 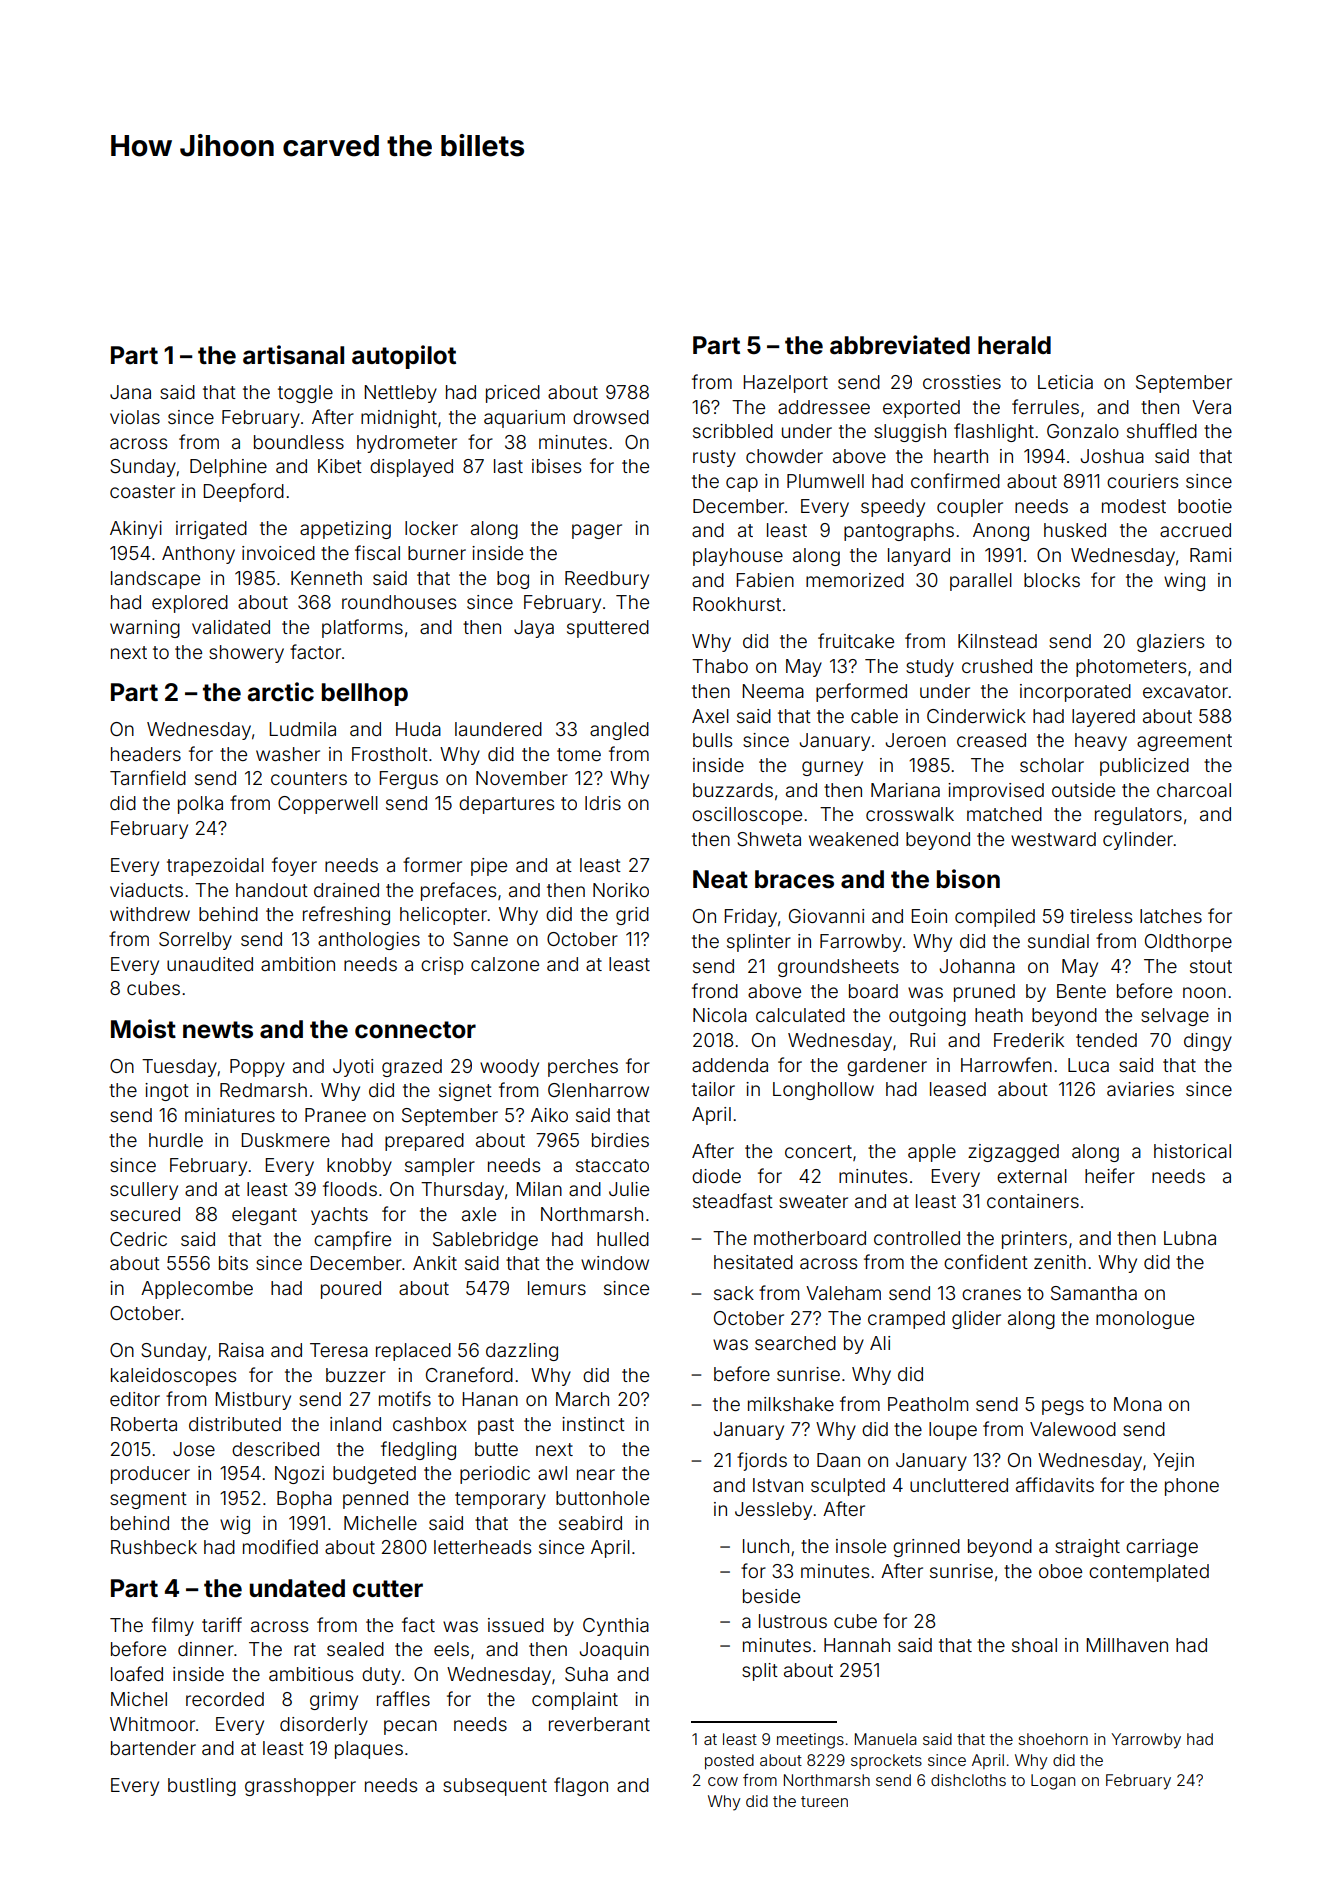 What do you see at coordinates (786, 384) in the screenshot?
I see `Hazelport` at bounding box center [786, 384].
